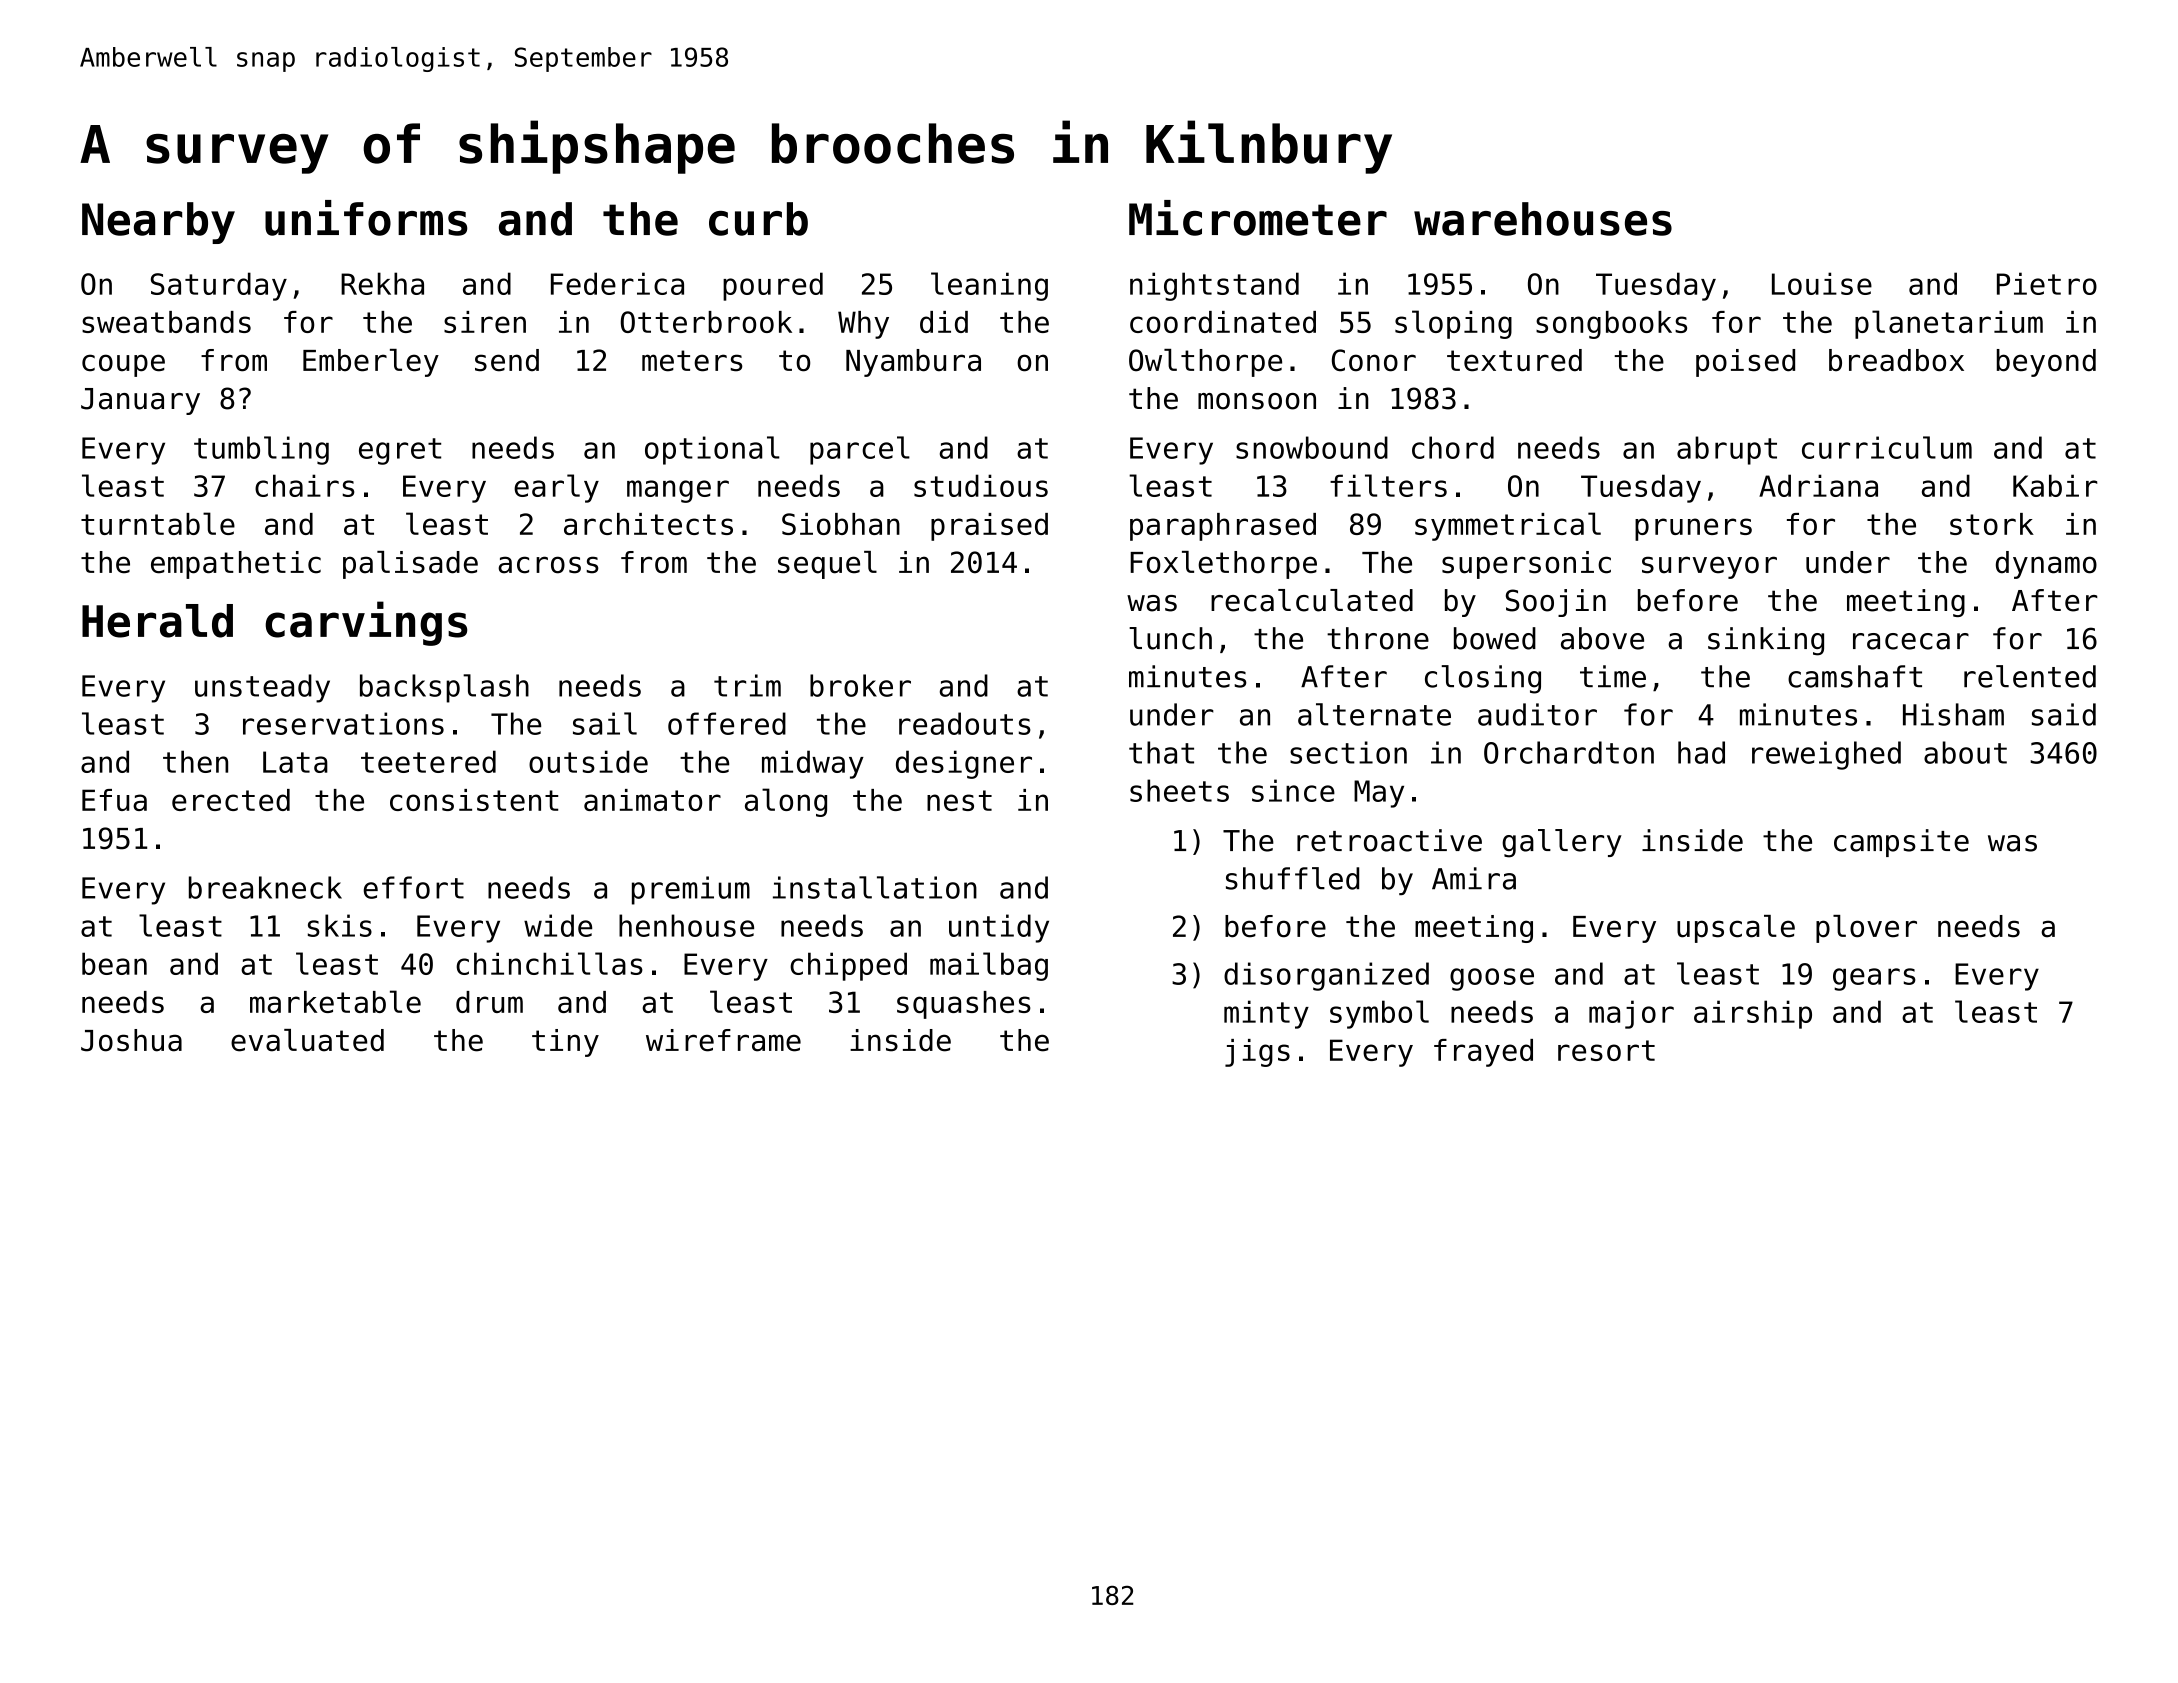 This screenshot has height=1683, width=2178. What do you see at coordinates (1602, 638) in the screenshot?
I see `above` at bounding box center [1602, 638].
